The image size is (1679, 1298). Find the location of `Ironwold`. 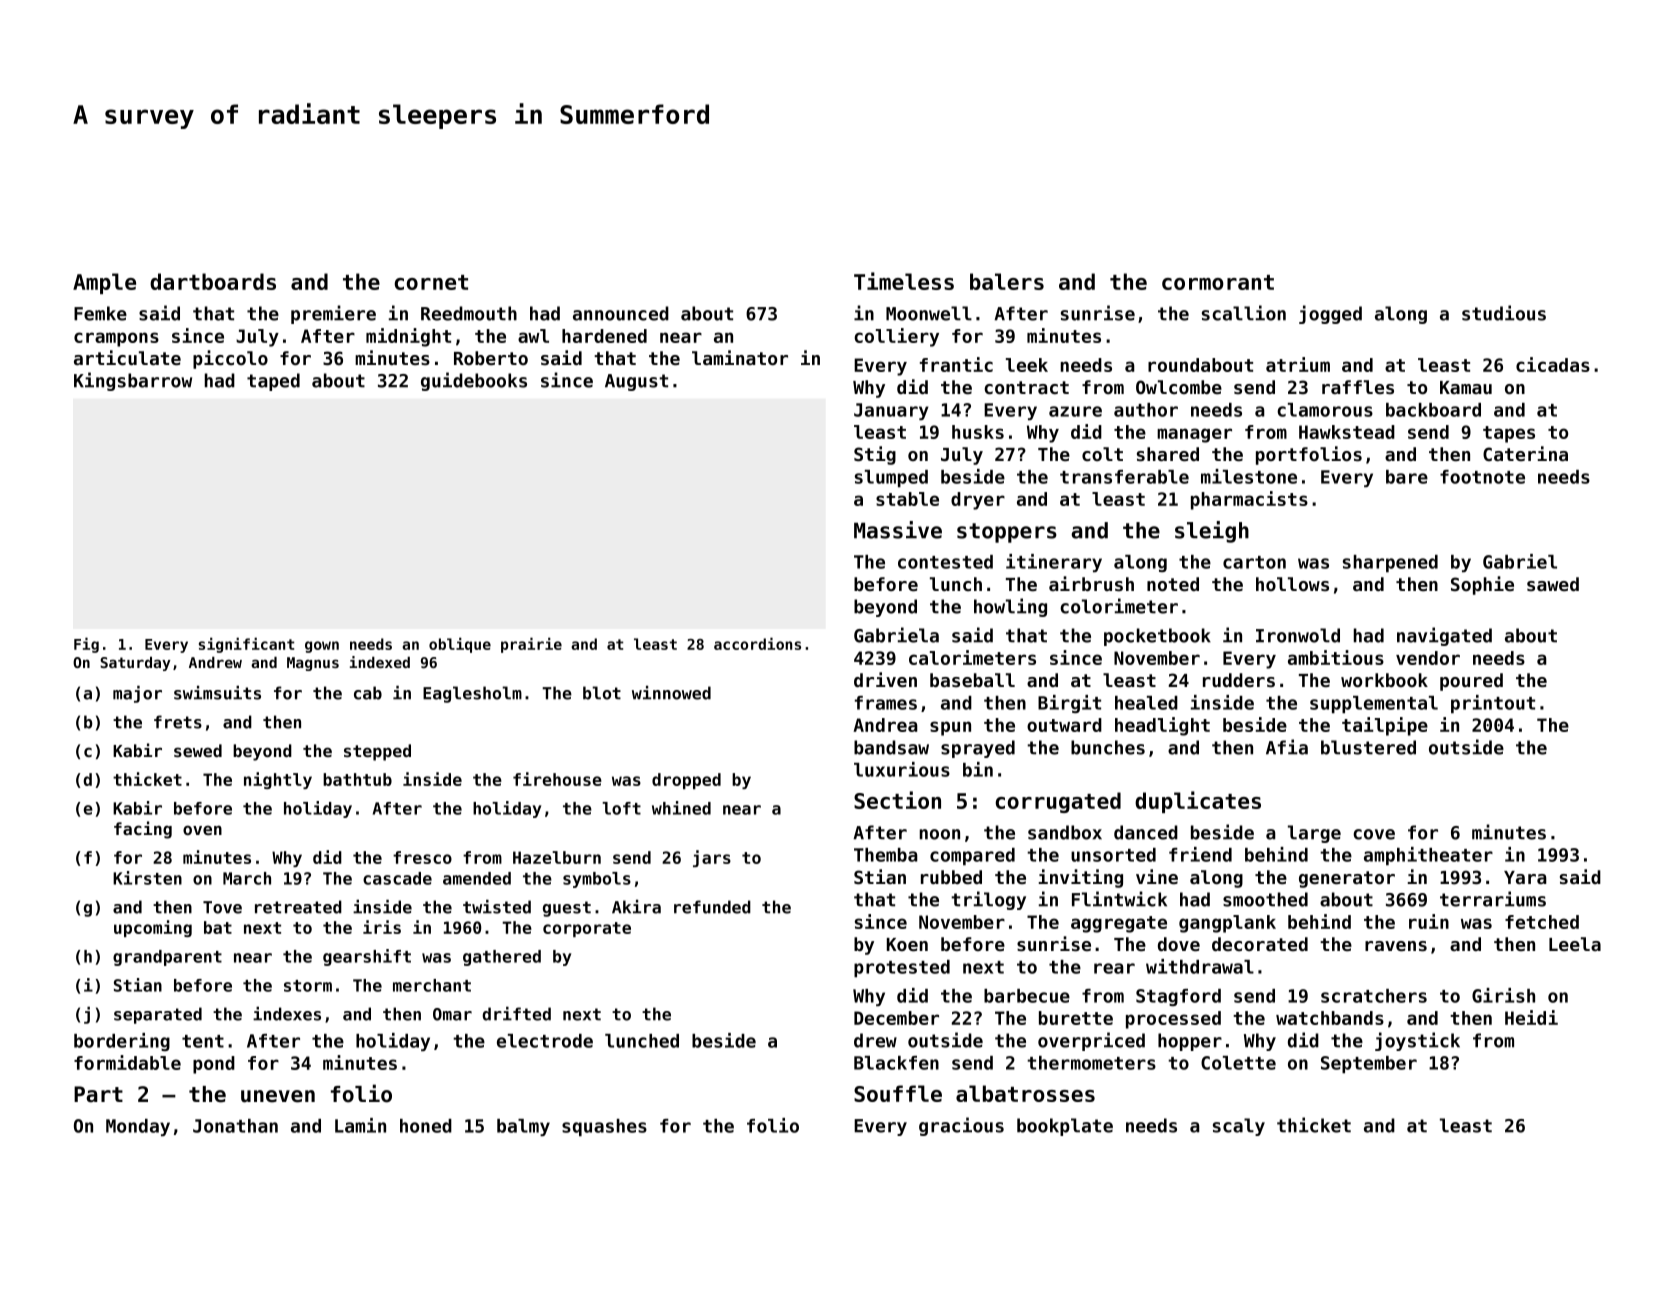

Ironwold is located at coordinates (1298, 635).
